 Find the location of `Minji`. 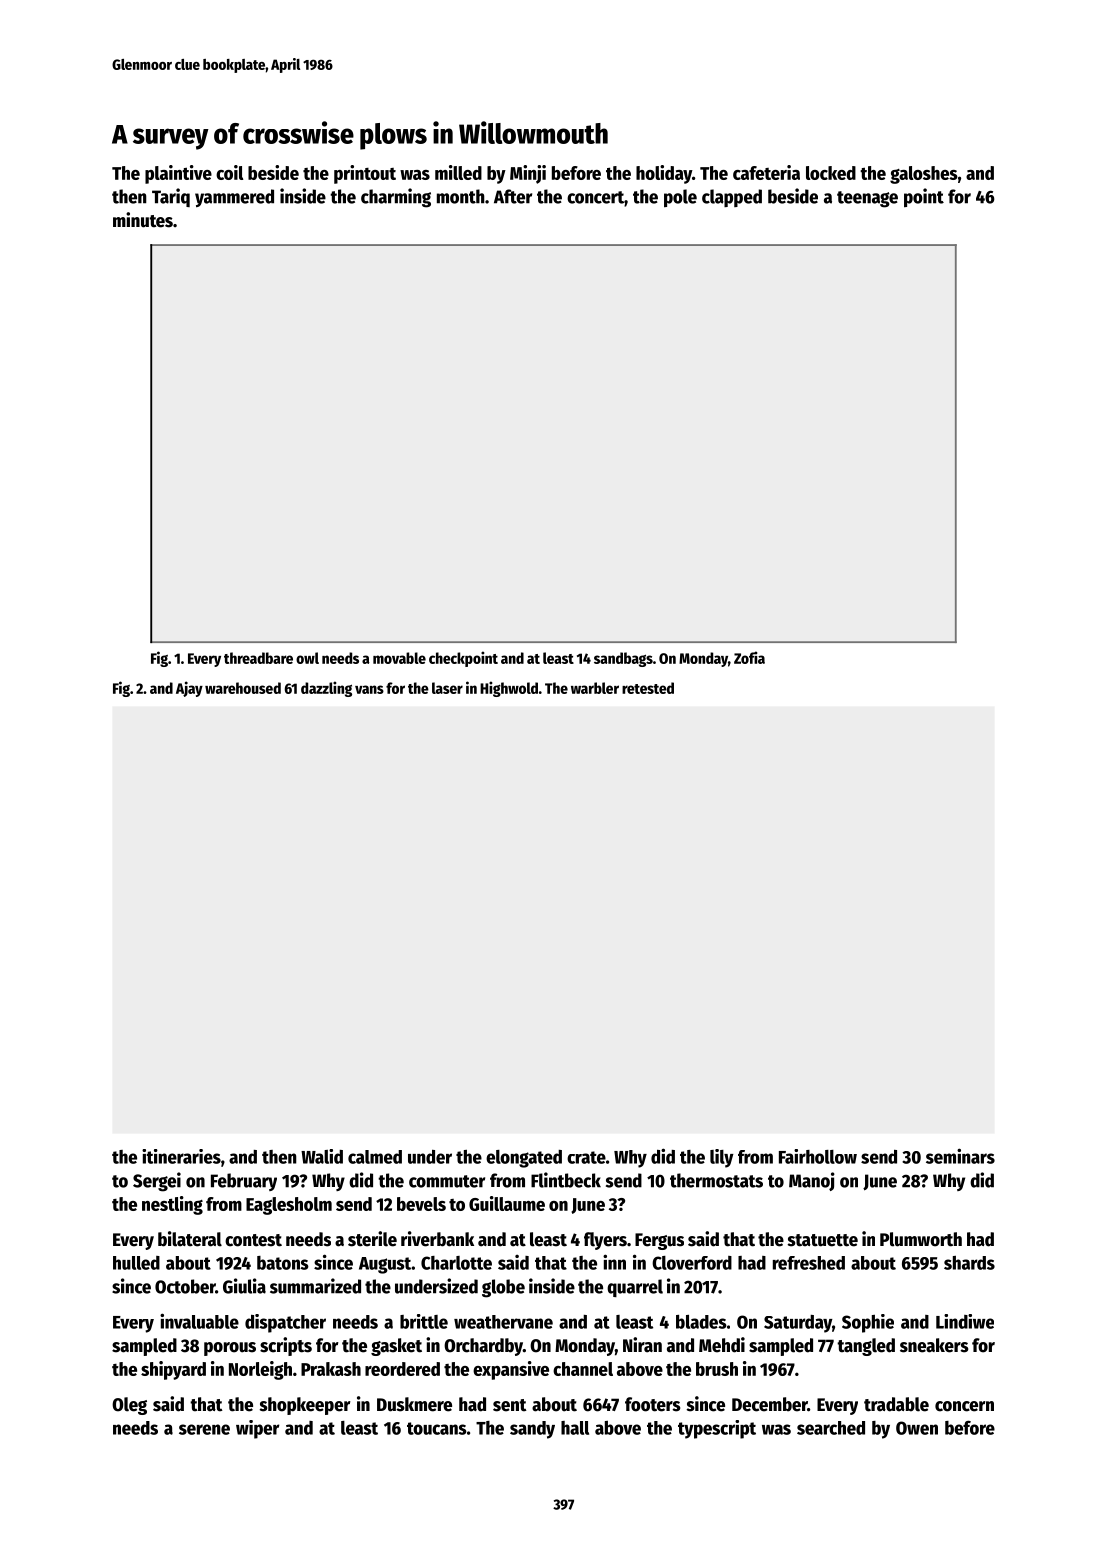

Minji is located at coordinates (528, 174).
